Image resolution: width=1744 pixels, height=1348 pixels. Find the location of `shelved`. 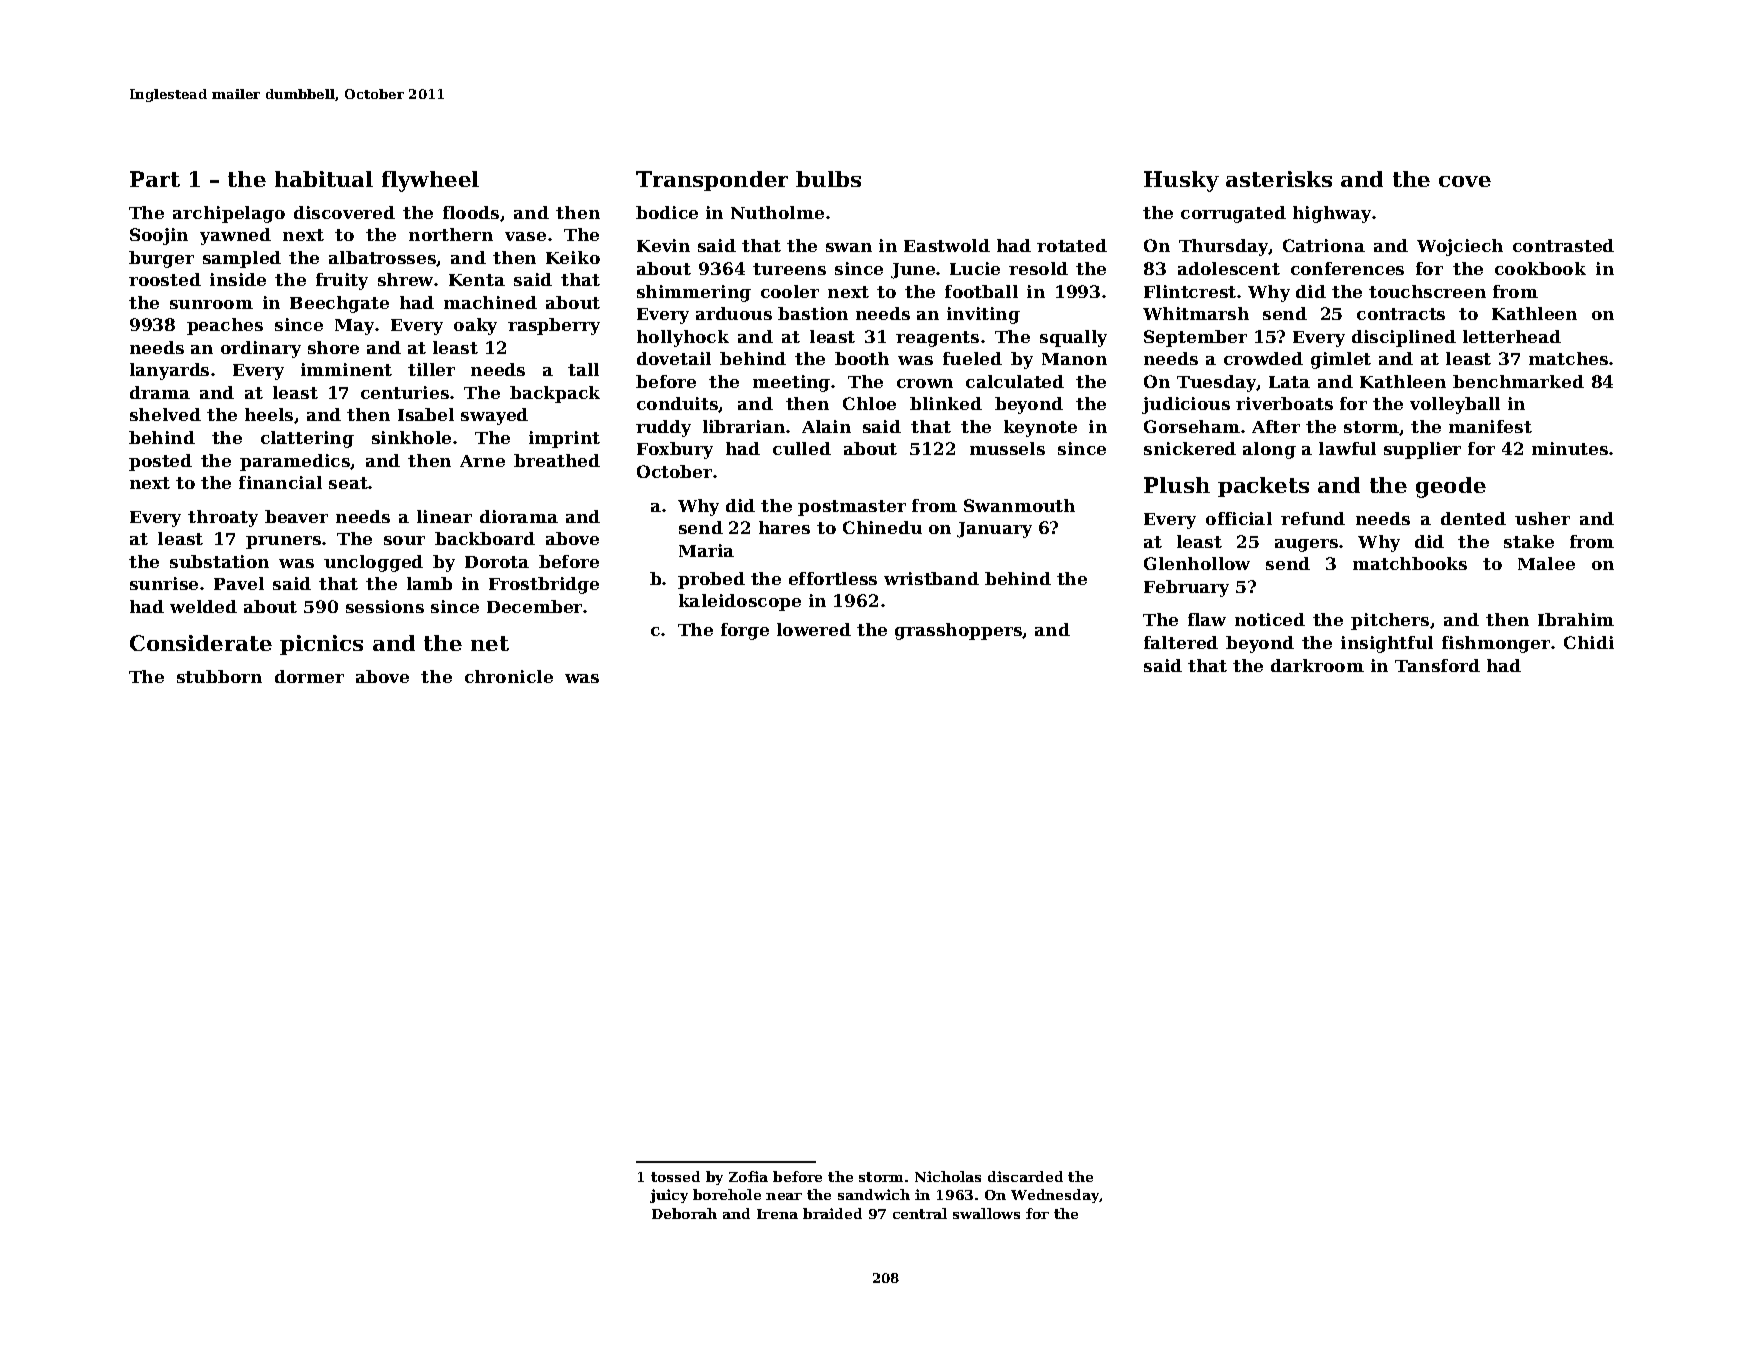

shelved is located at coordinates (165, 414).
